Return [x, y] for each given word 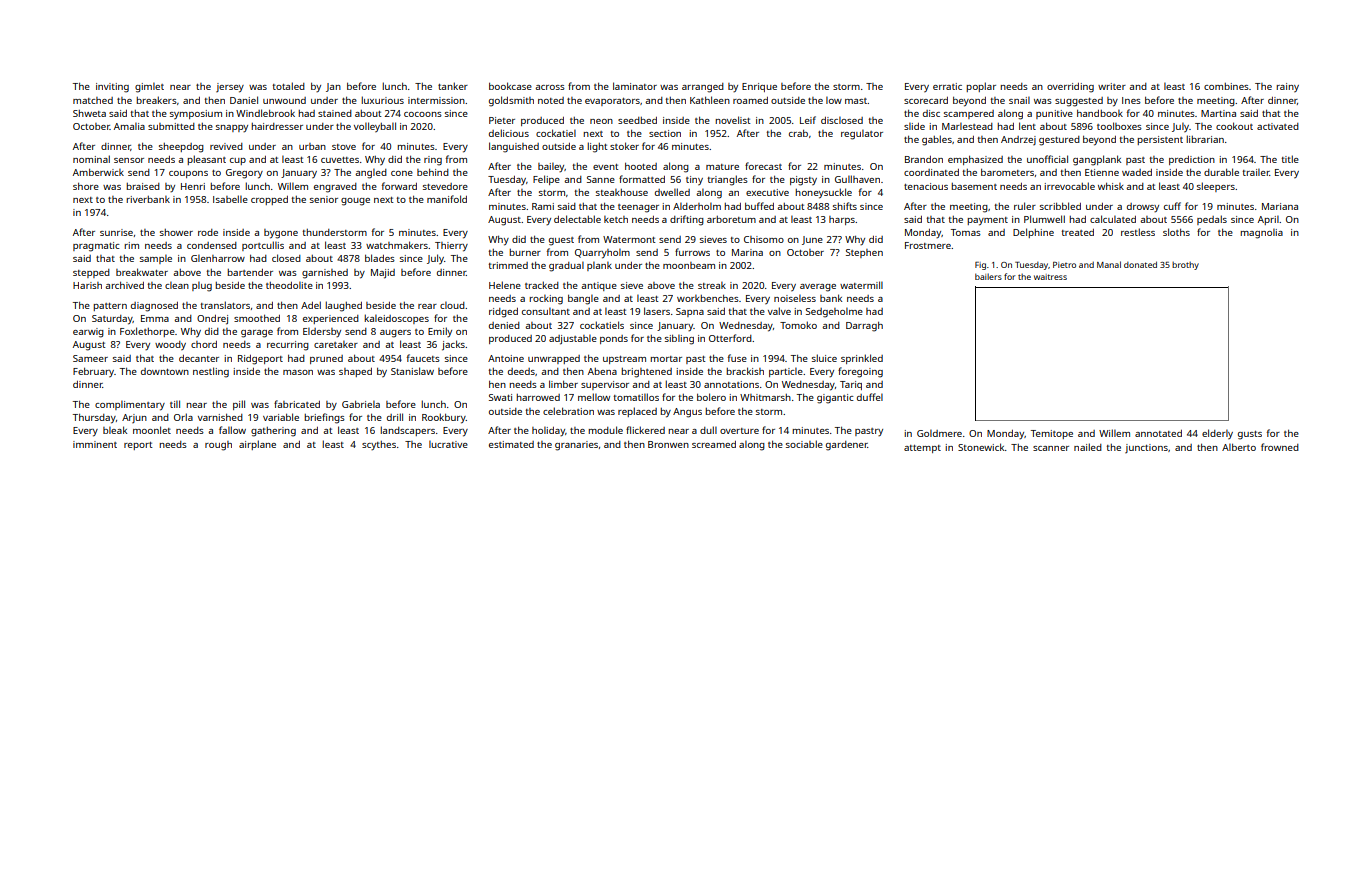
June [812, 240]
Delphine [1033, 233]
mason [298, 372]
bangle [583, 299]
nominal [91, 159]
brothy [1185, 266]
